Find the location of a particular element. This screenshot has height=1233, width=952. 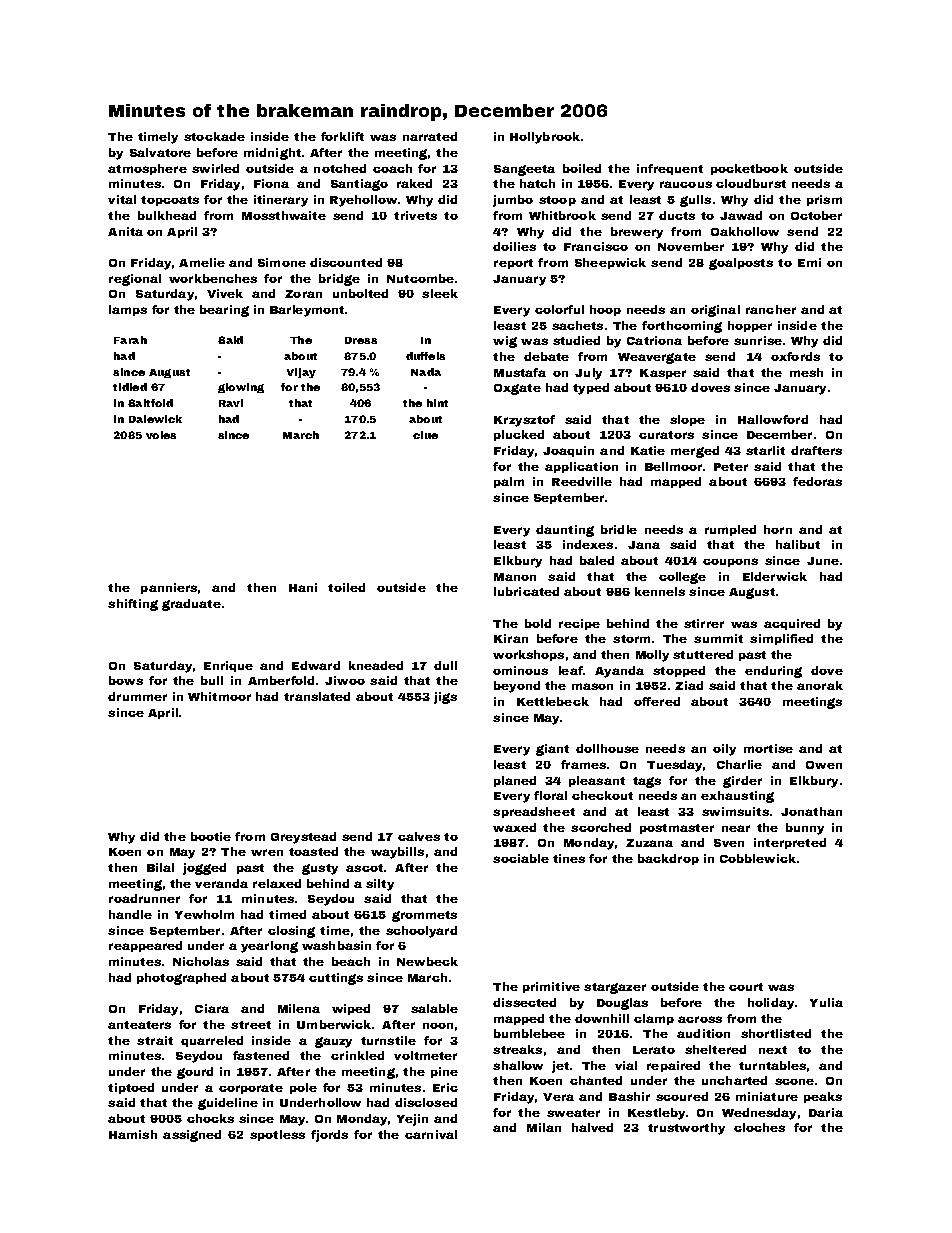

photographed is located at coordinates (181, 979).
